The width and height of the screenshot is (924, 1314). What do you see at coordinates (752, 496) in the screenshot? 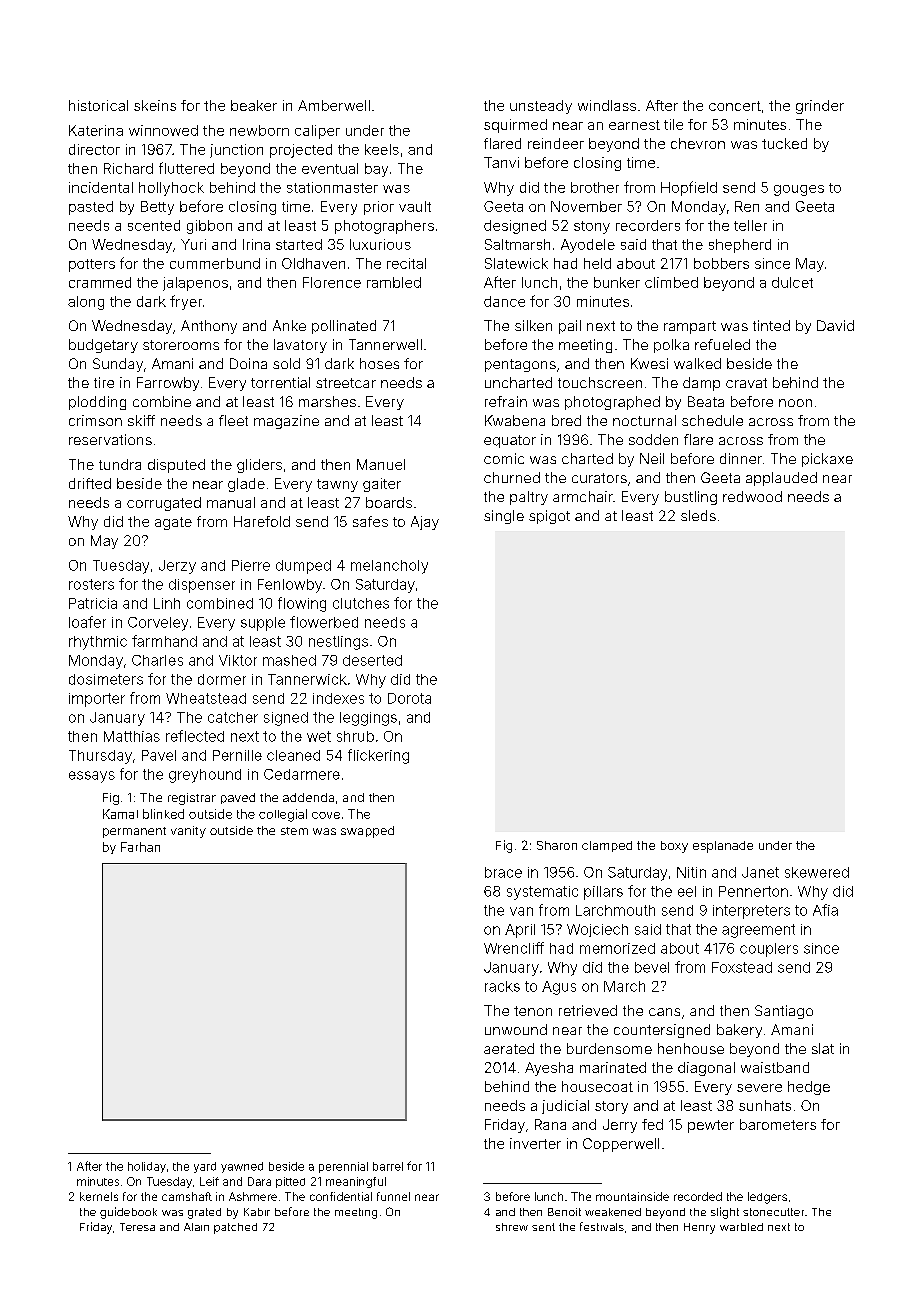
I see `redwood` at bounding box center [752, 496].
